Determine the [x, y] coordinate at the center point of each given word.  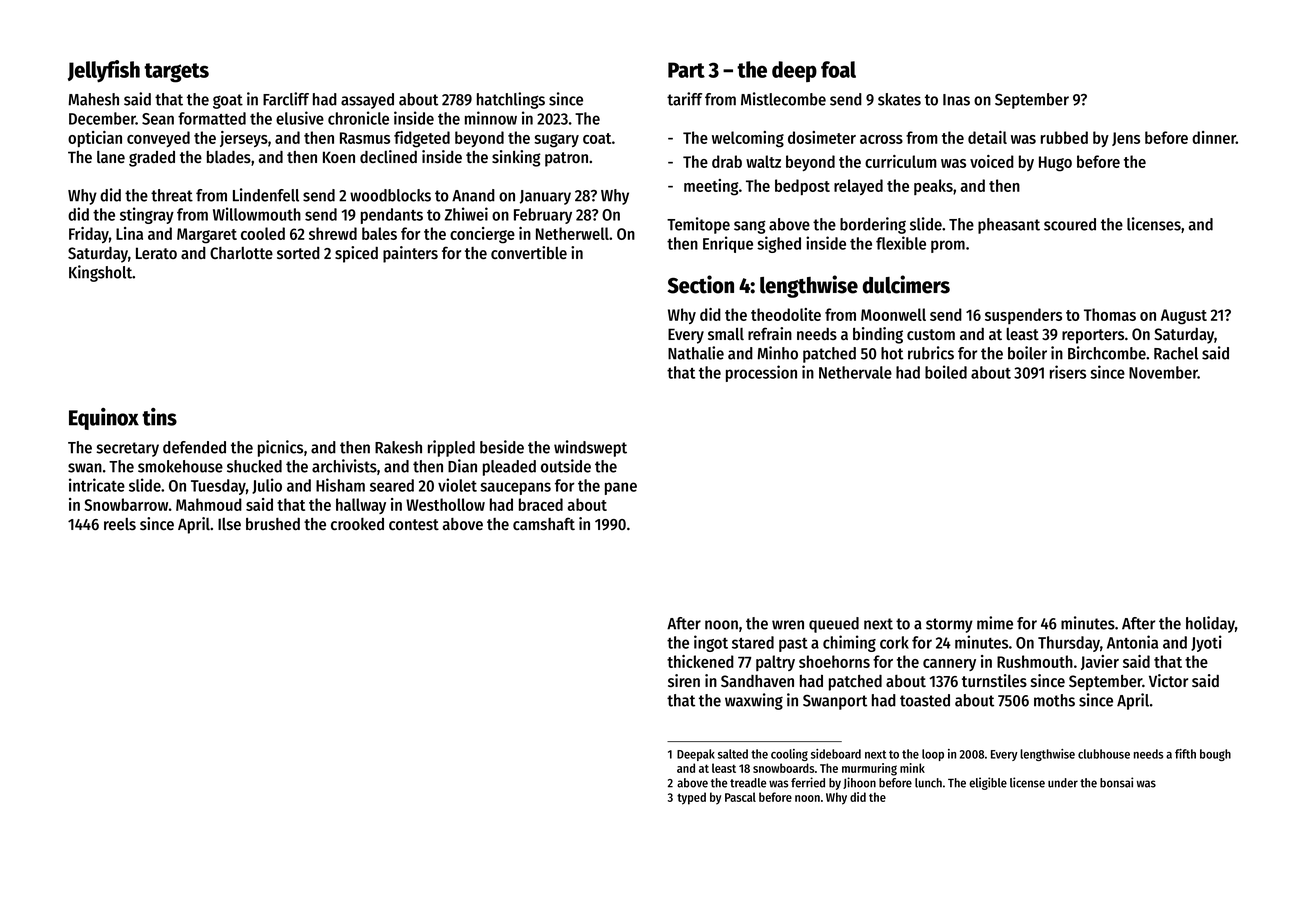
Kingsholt [100, 273]
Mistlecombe [783, 99]
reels [120, 524]
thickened [700, 661]
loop [933, 755]
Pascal [740, 797]
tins [159, 417]
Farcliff [286, 99]
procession [761, 373]
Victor [1168, 680]
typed [691, 798]
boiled [946, 372]
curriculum [901, 161]
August [1184, 317]
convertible [529, 252]
